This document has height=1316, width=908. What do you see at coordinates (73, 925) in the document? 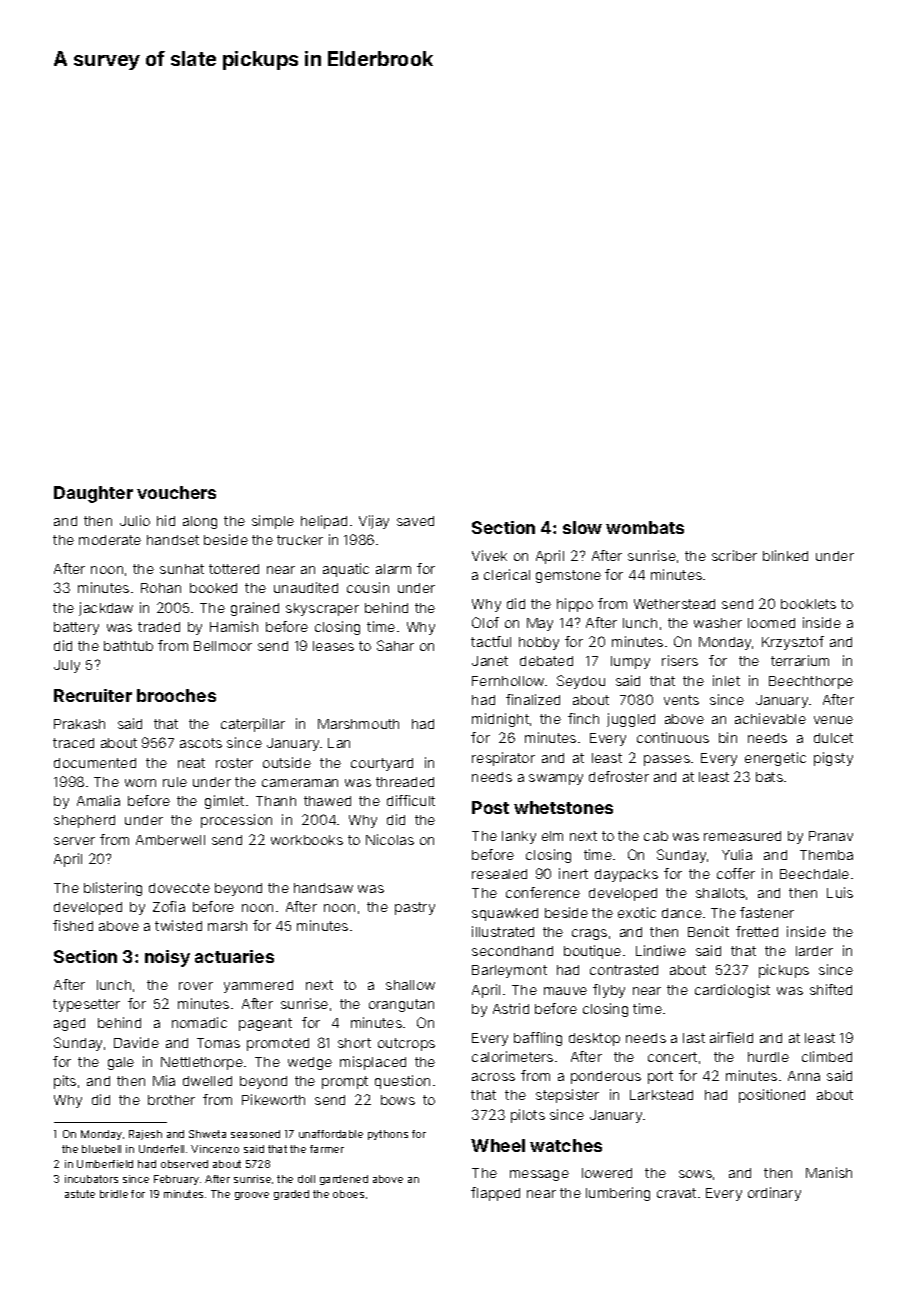
I see `fished` at bounding box center [73, 925].
